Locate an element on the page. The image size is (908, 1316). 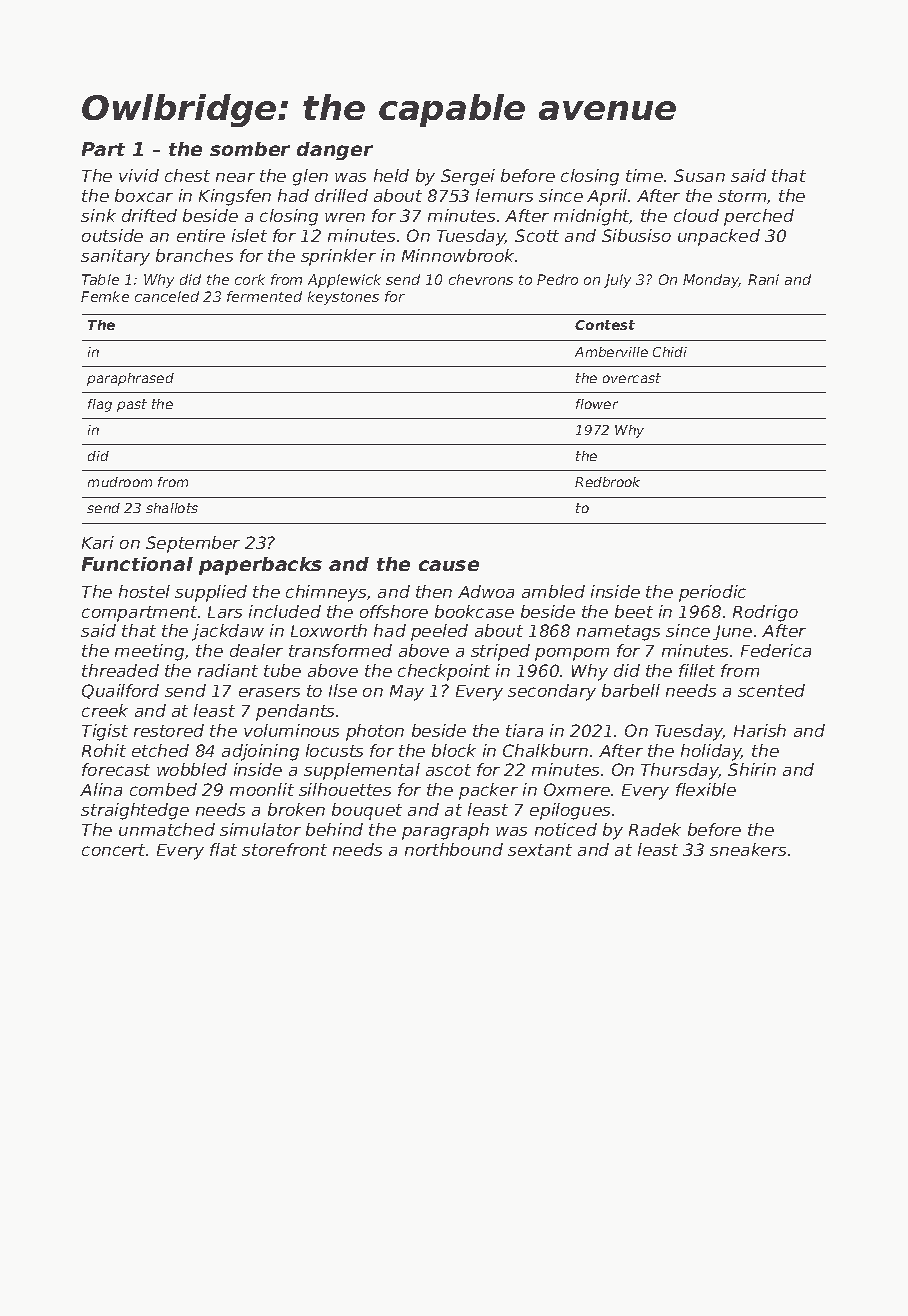
perched is located at coordinates (759, 217).
